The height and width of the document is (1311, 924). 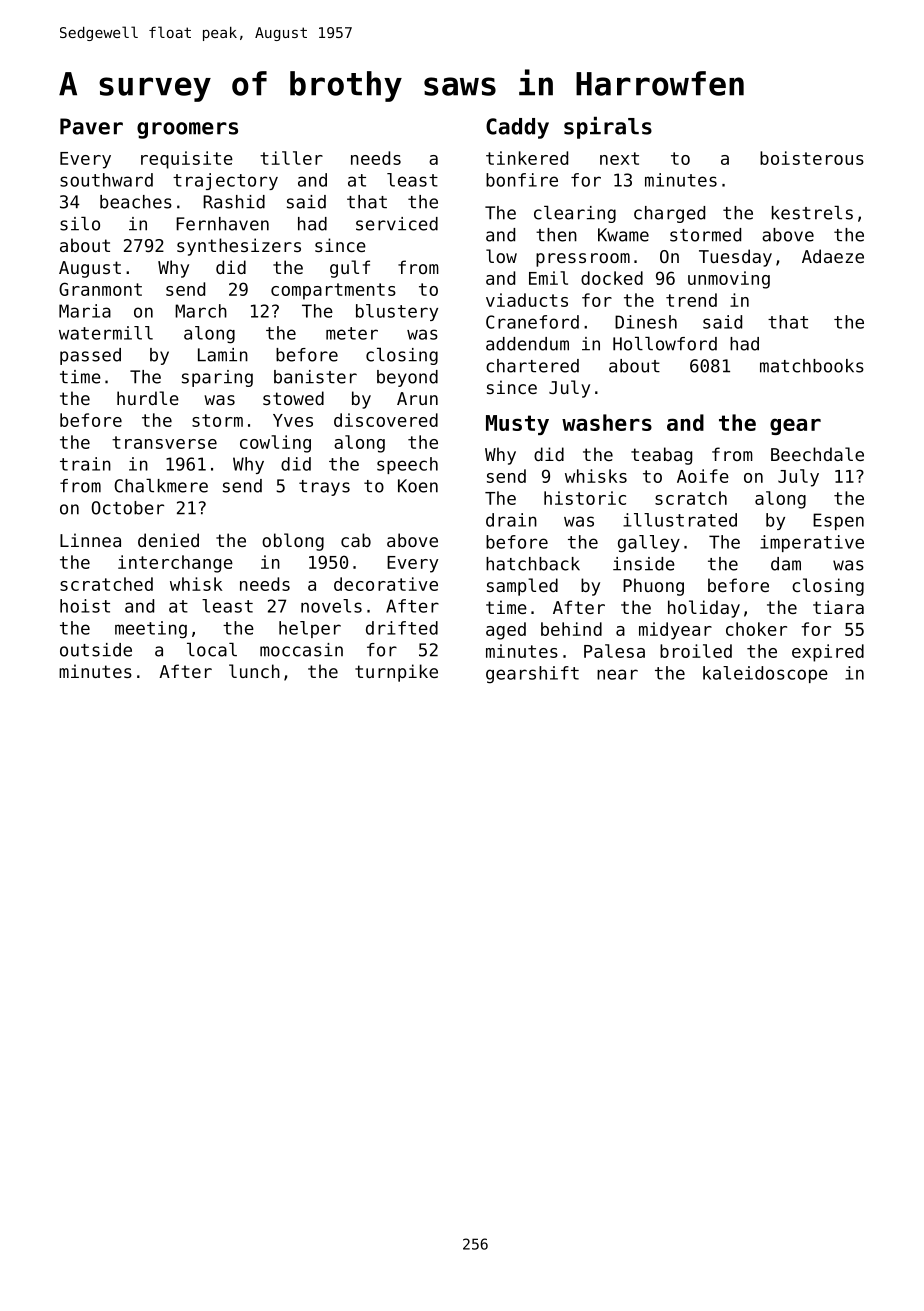 What do you see at coordinates (522, 587) in the document?
I see `sampled` at bounding box center [522, 587].
